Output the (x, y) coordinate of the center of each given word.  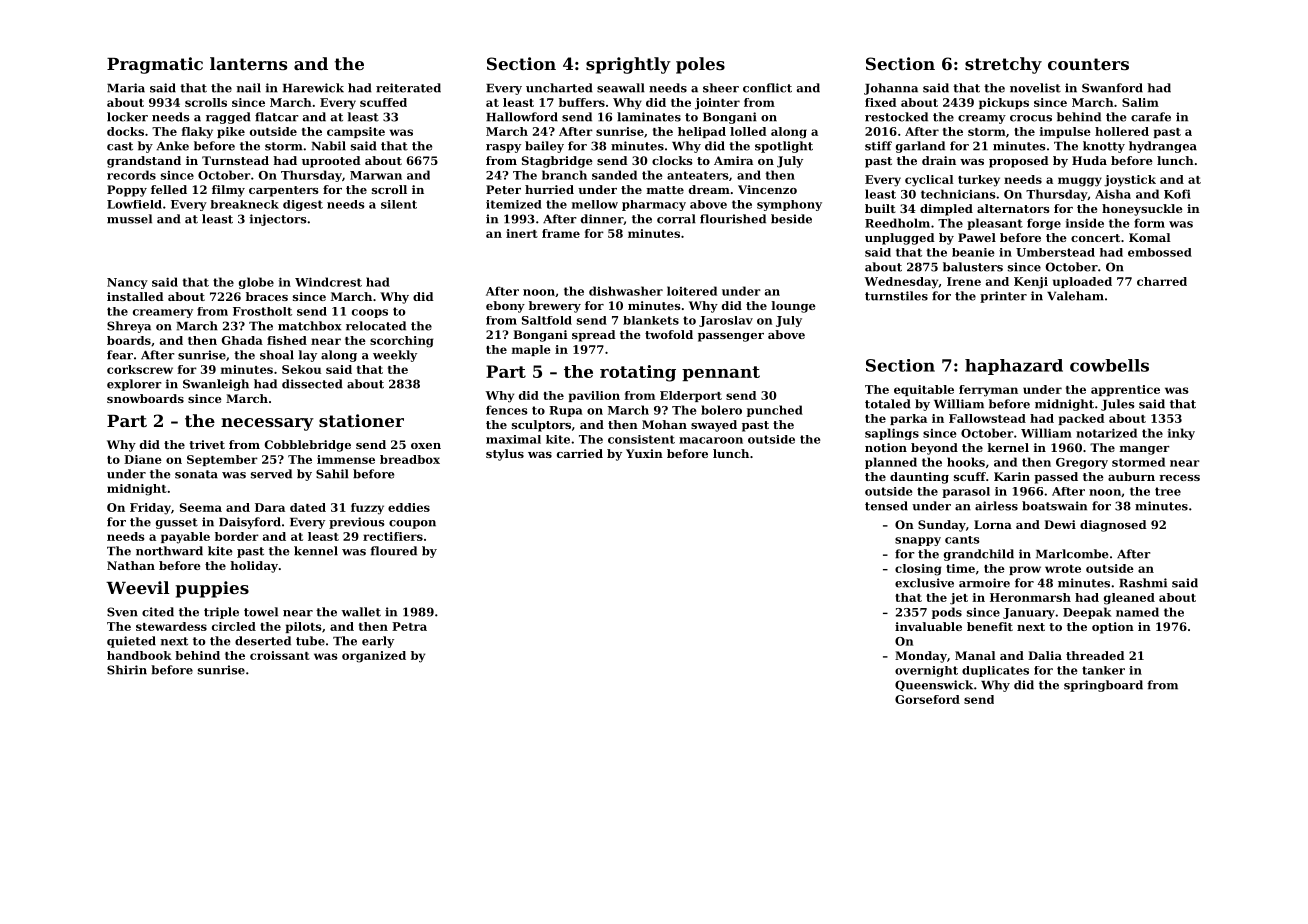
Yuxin (644, 453)
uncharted (559, 88)
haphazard (1014, 367)
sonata (196, 474)
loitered (692, 291)
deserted (263, 641)
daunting (919, 478)
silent (399, 204)
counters (1088, 64)
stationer (361, 420)
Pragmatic (155, 65)
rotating (638, 373)
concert (1095, 238)
